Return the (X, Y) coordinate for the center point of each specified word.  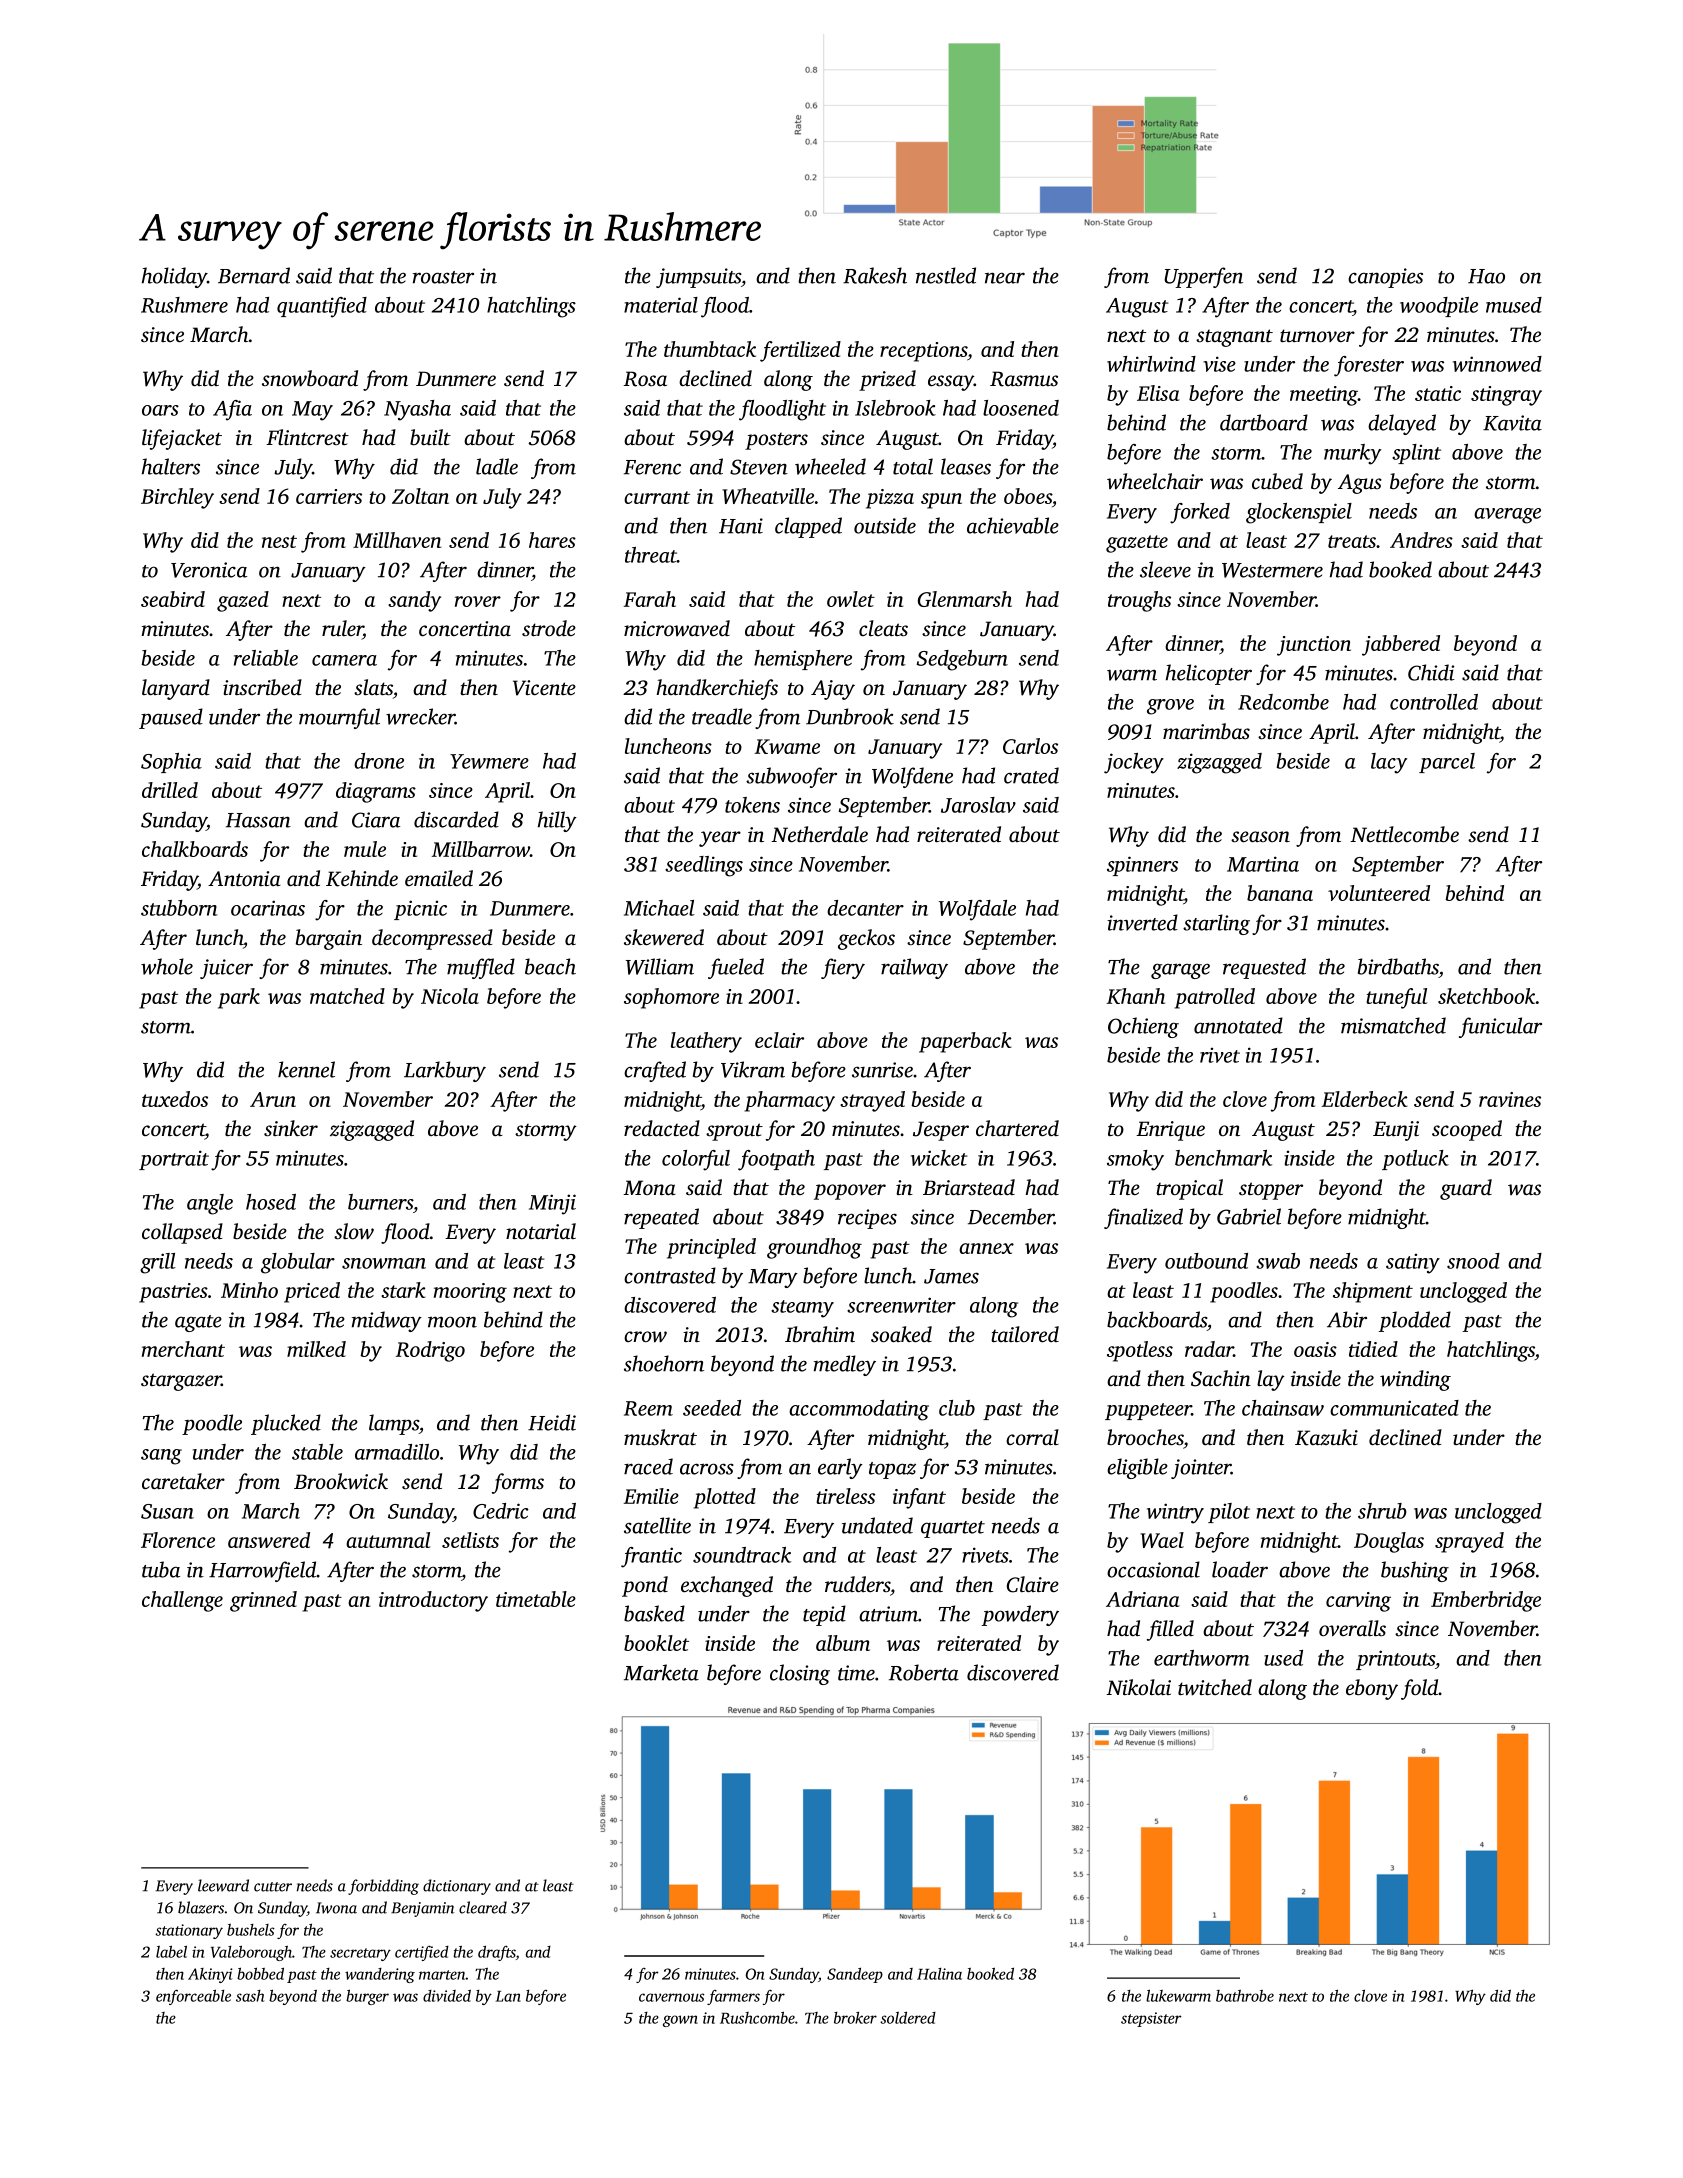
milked (316, 1349)
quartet (953, 1529)
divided (447, 1996)
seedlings (704, 866)
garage (1180, 971)
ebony (1372, 1689)
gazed (243, 601)
